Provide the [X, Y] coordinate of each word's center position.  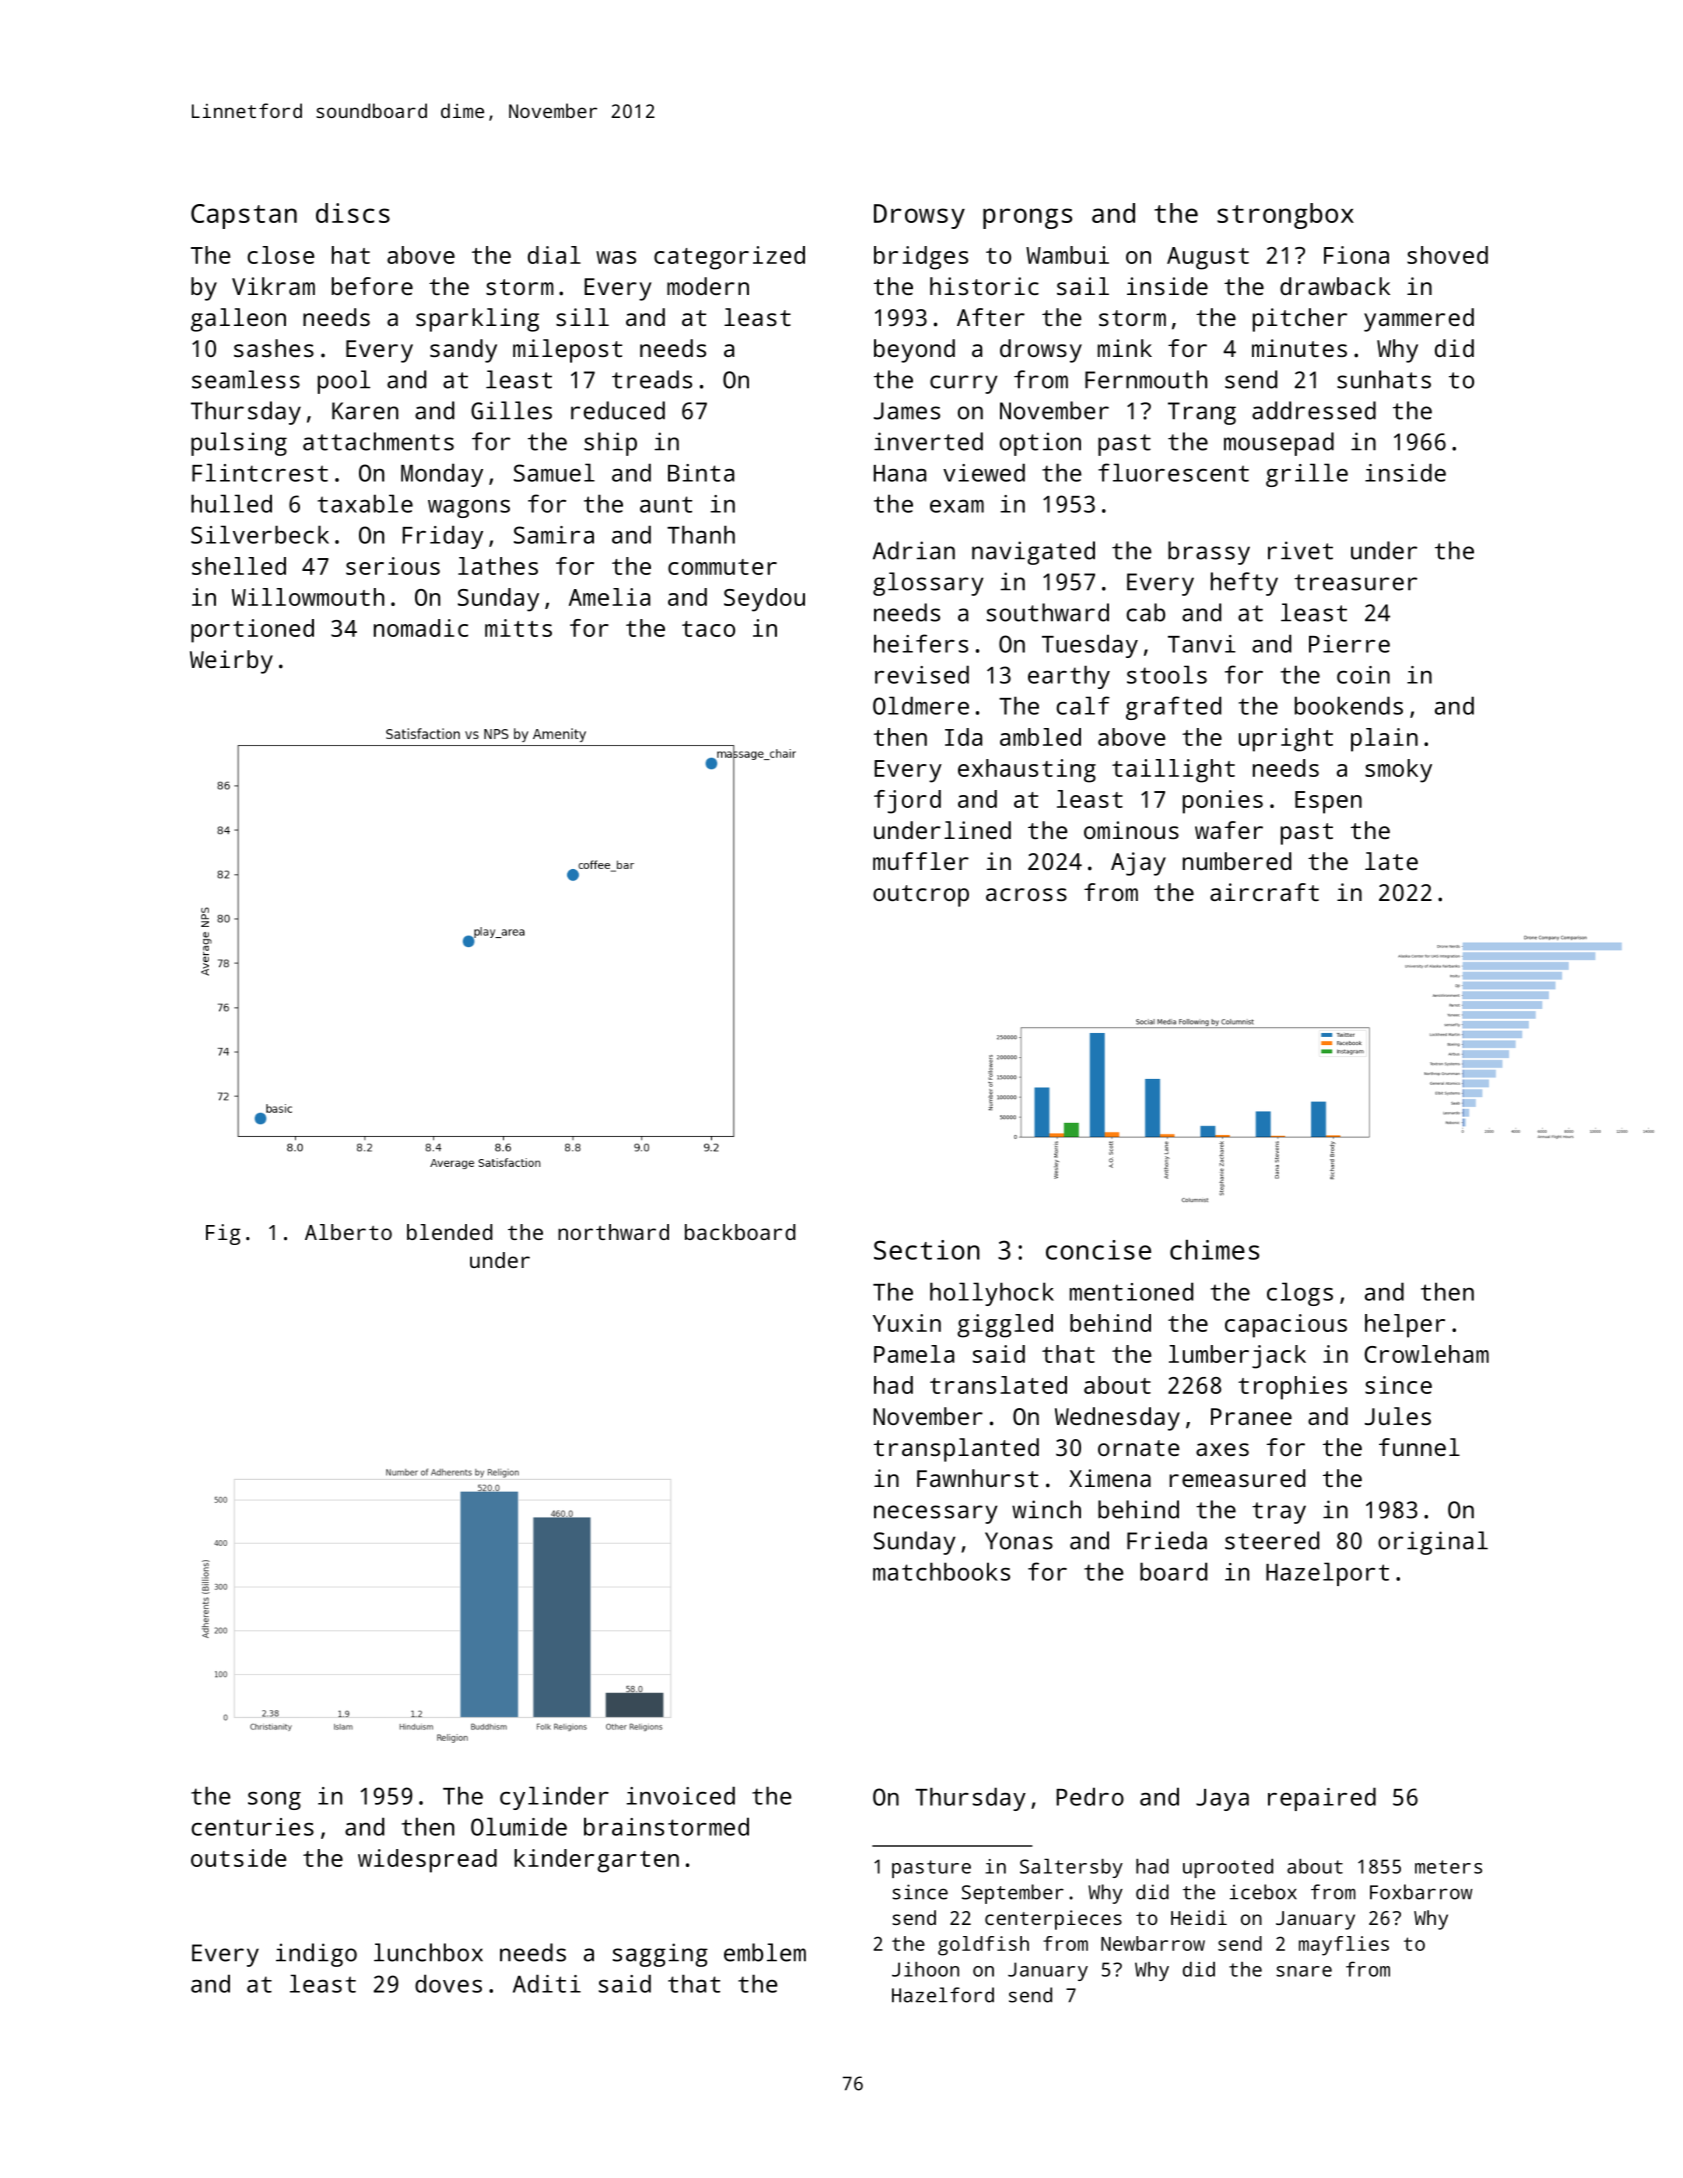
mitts [518, 628]
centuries [252, 1827]
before [372, 286]
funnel [1419, 1447]
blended [450, 1232]
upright [1286, 740]
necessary [936, 1514]
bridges [921, 258]
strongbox [1285, 216]
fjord [907, 802]
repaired [1322, 1799]
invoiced [681, 1795]
